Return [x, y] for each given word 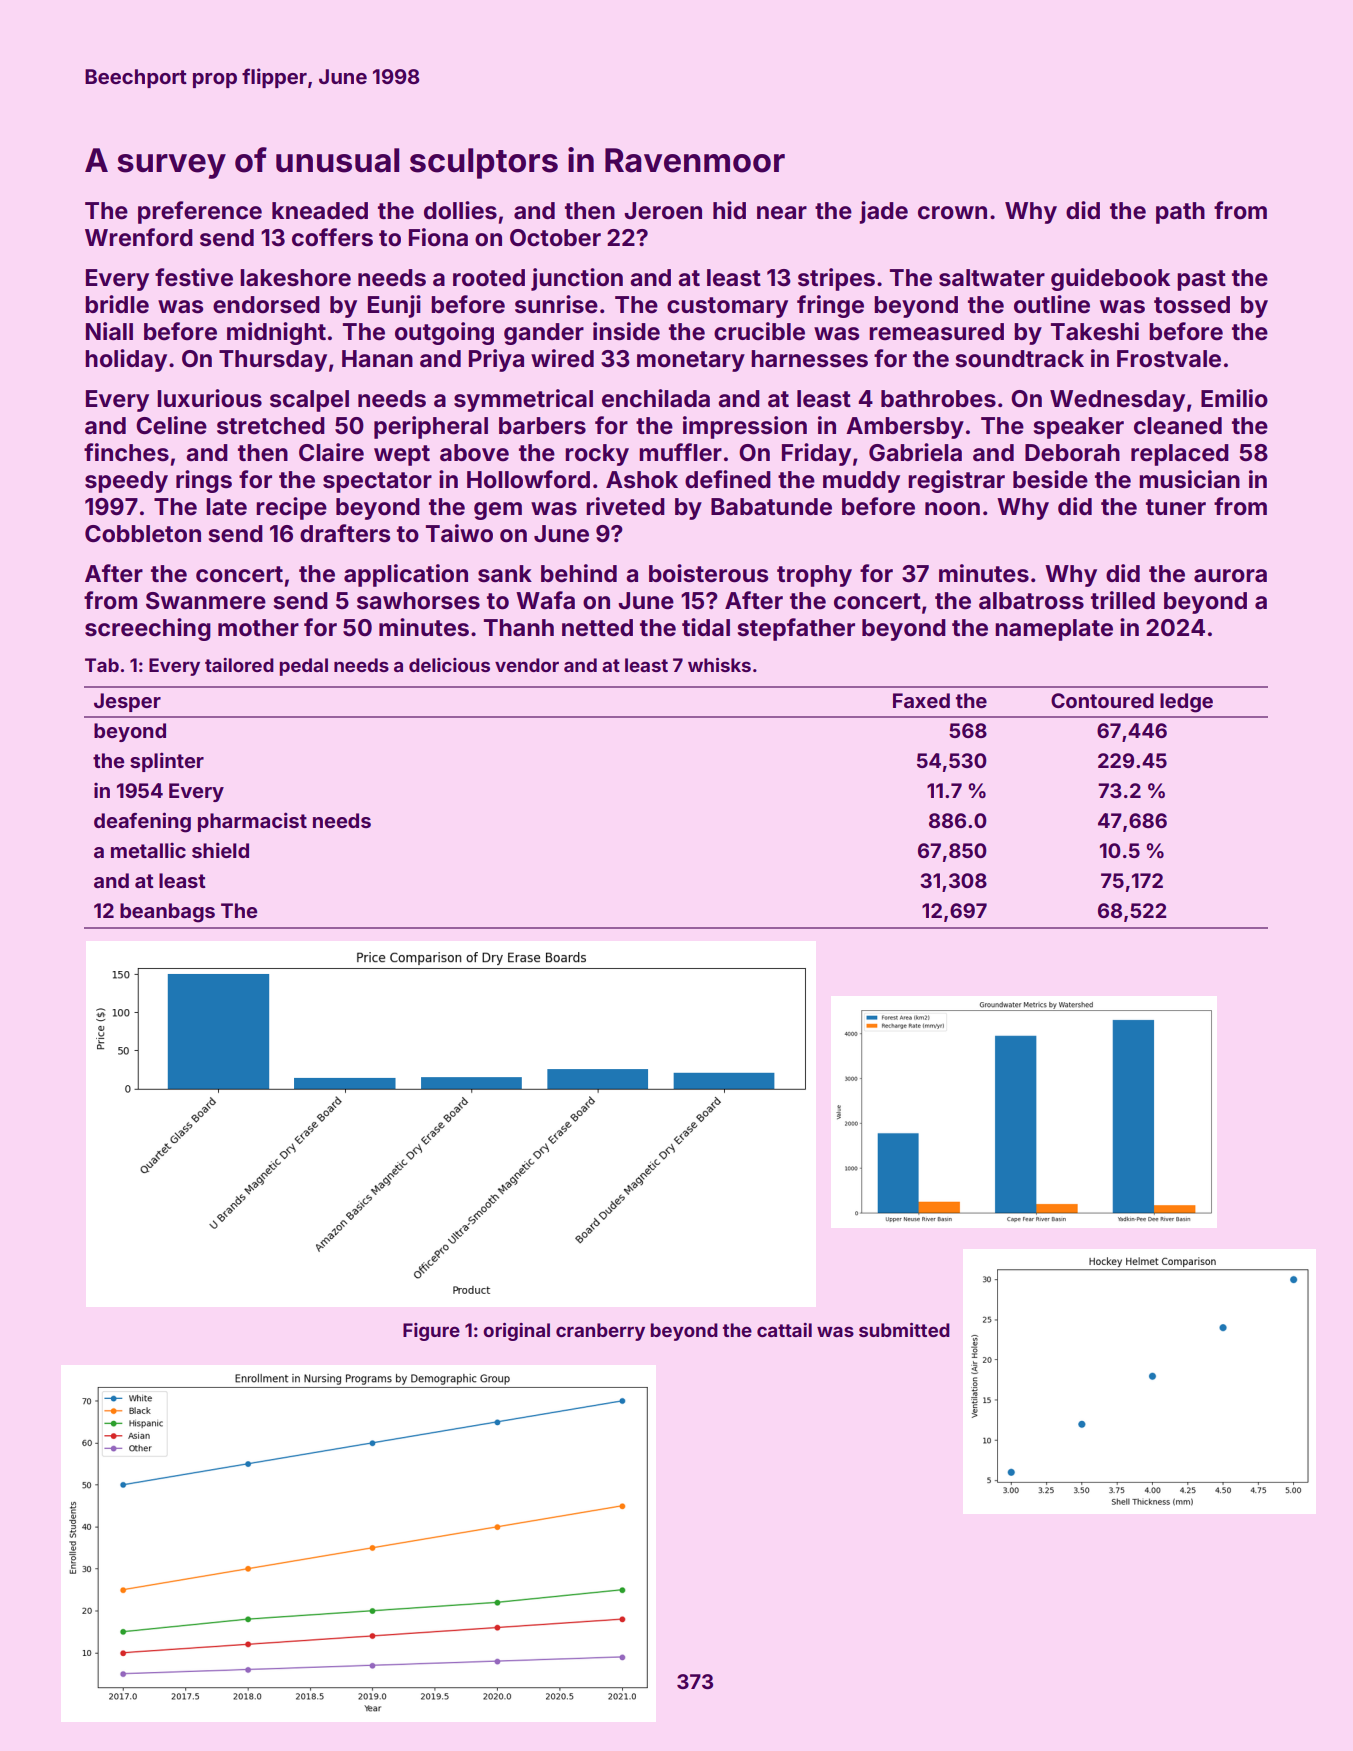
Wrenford [139, 237]
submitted [904, 1330]
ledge [1186, 703]
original [516, 1332]
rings [204, 481]
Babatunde [771, 507]
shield [220, 850]
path [1180, 213]
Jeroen [663, 211]
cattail [784, 1330]
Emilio [1234, 398]
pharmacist [252, 822]
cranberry [600, 1332]
